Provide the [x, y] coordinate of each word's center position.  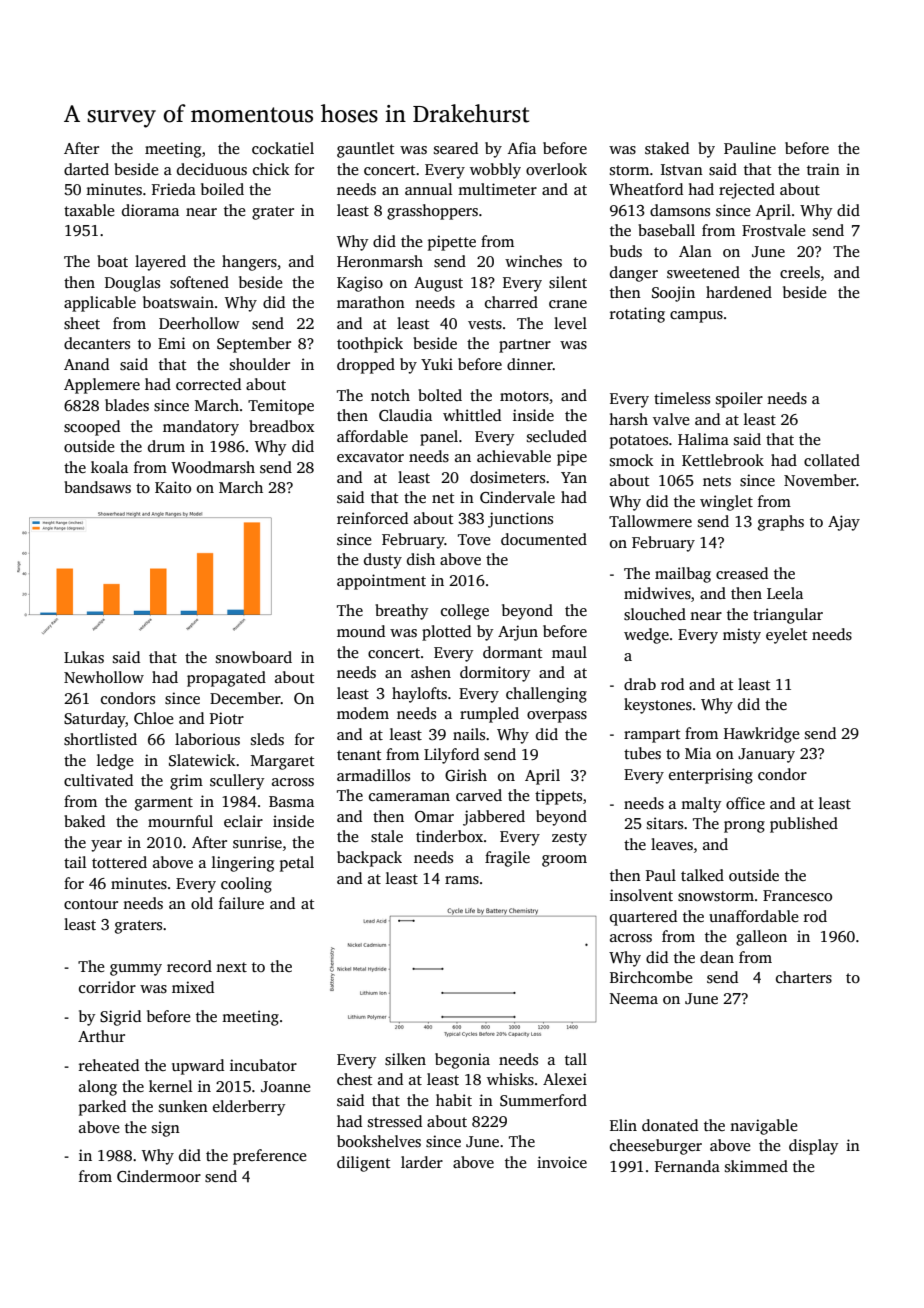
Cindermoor [159, 1176]
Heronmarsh [380, 261]
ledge [115, 762]
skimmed [756, 1166]
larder [422, 1162]
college [465, 612]
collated [832, 460]
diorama [150, 210]
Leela [785, 593]
